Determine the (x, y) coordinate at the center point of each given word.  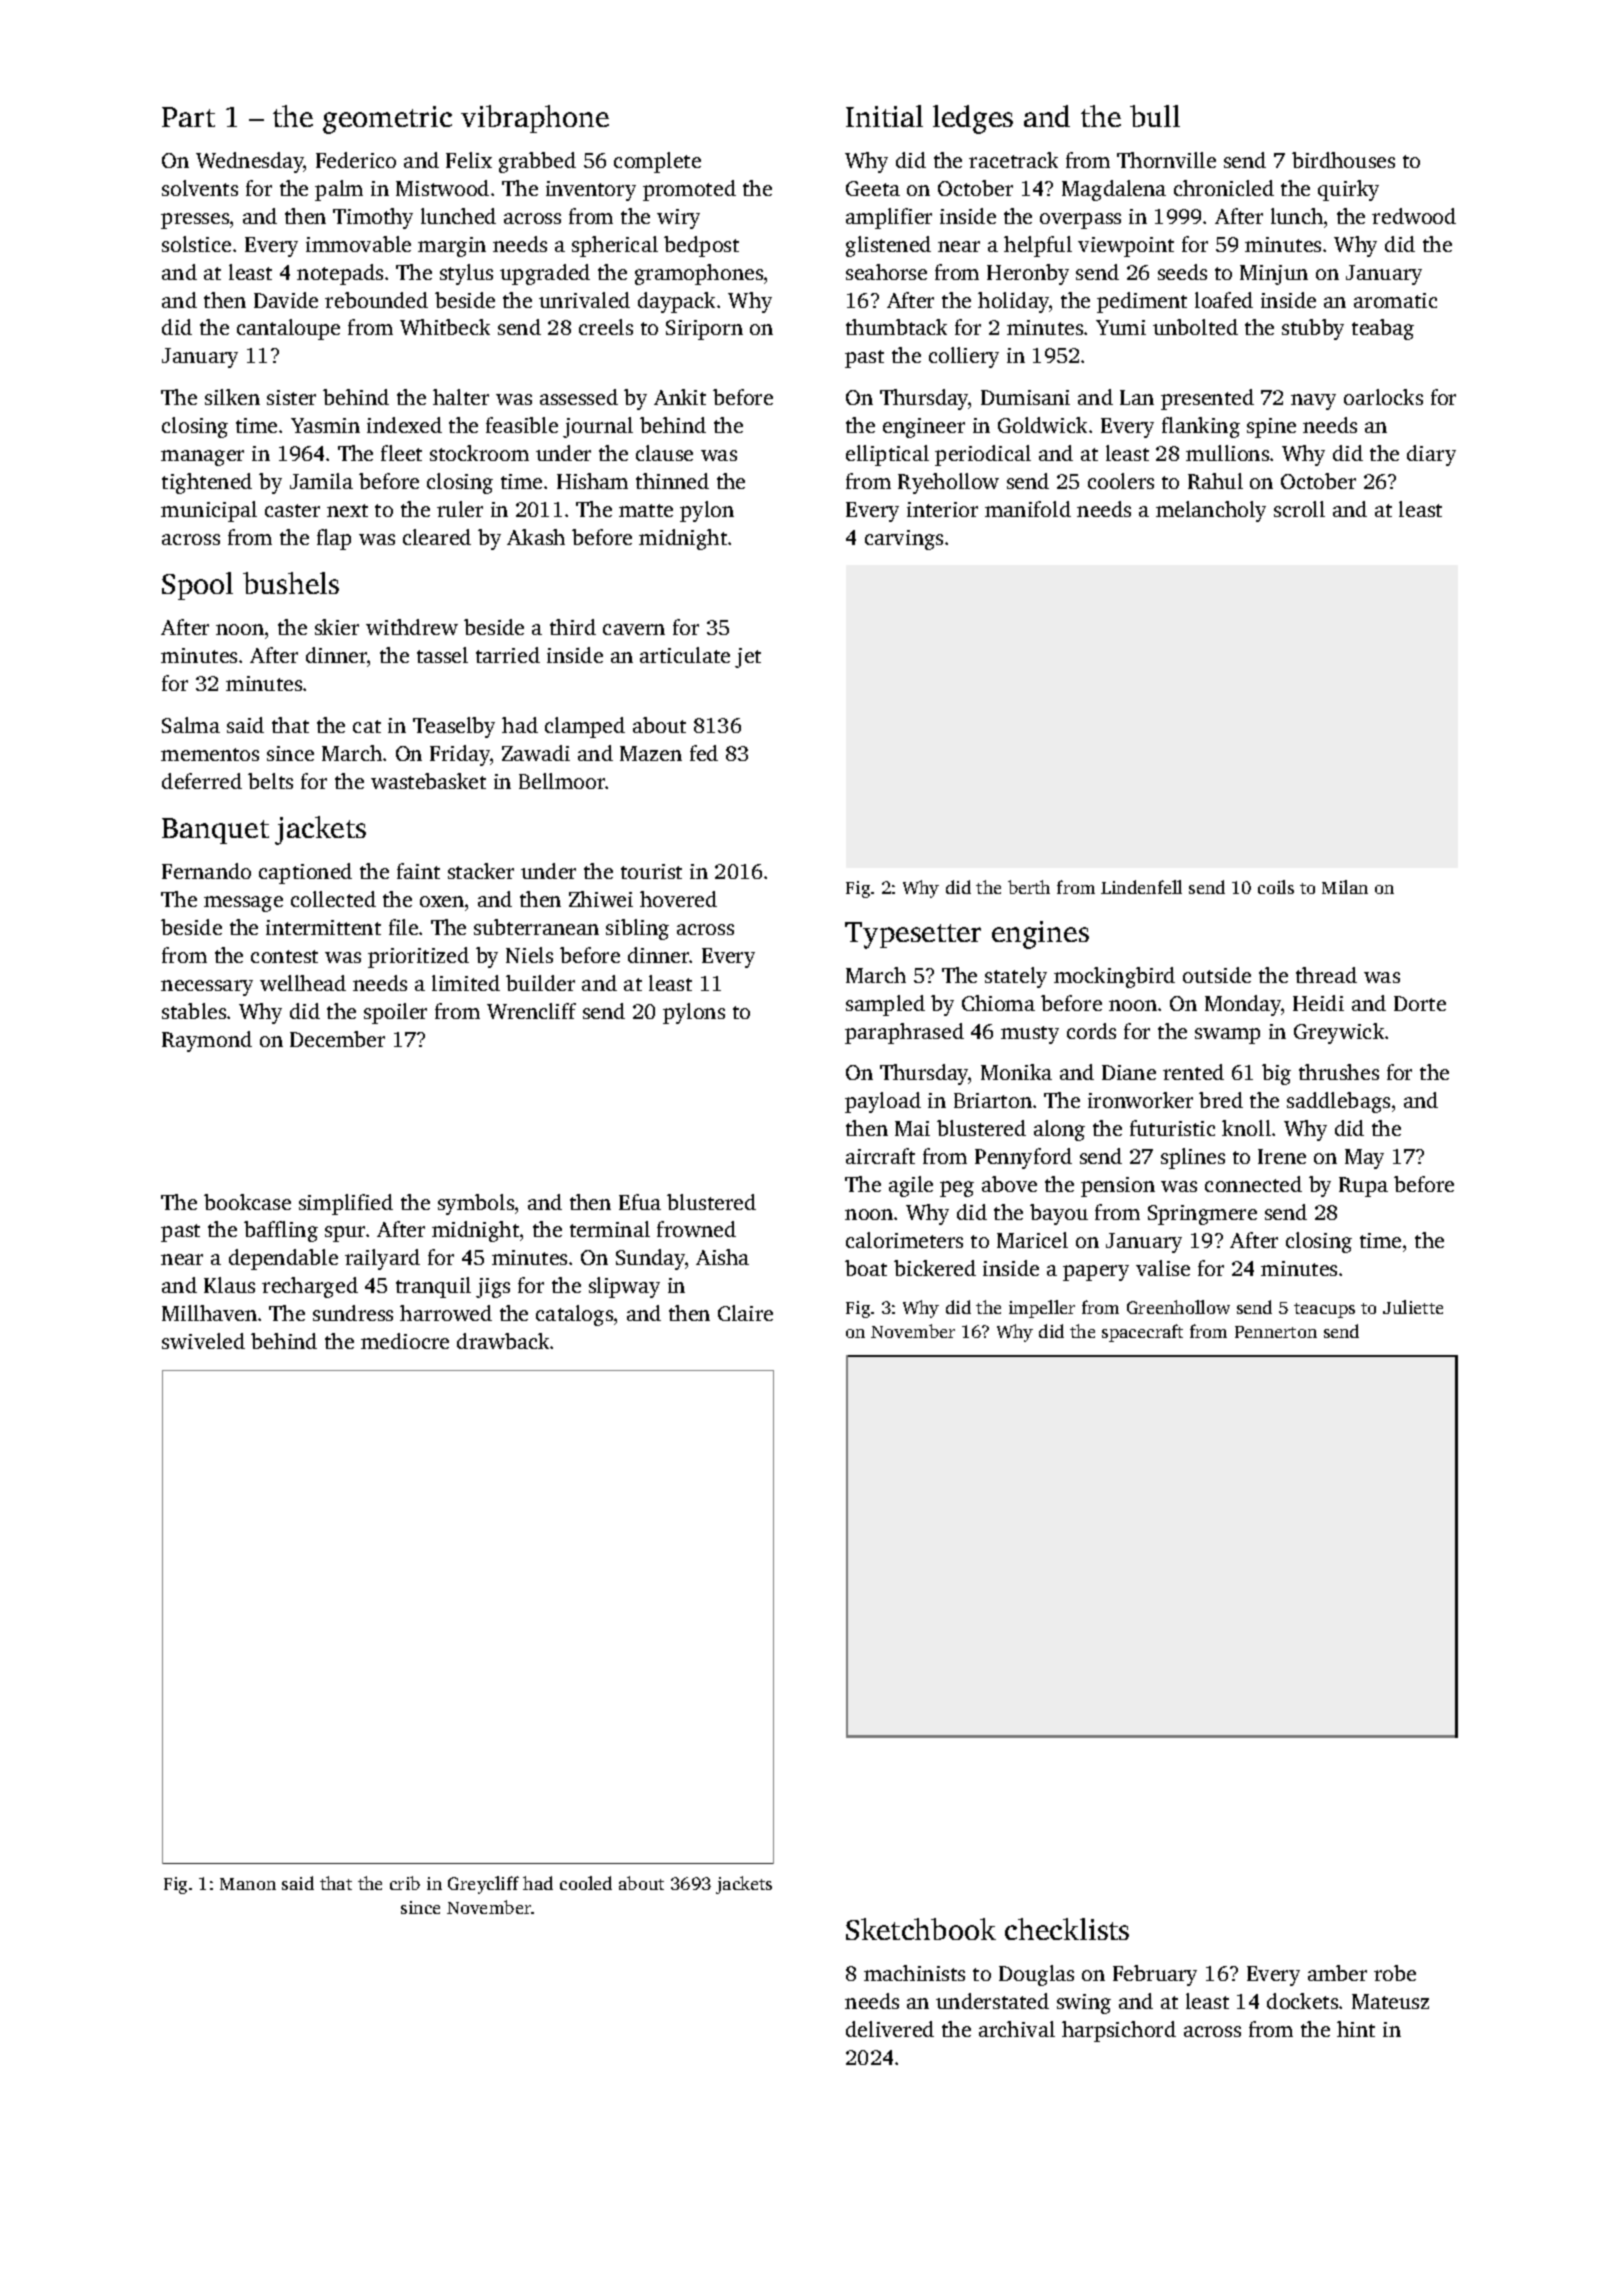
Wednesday (250, 162)
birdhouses (1343, 160)
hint (1356, 2029)
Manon (248, 1884)
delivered (890, 2029)
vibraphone (535, 119)
